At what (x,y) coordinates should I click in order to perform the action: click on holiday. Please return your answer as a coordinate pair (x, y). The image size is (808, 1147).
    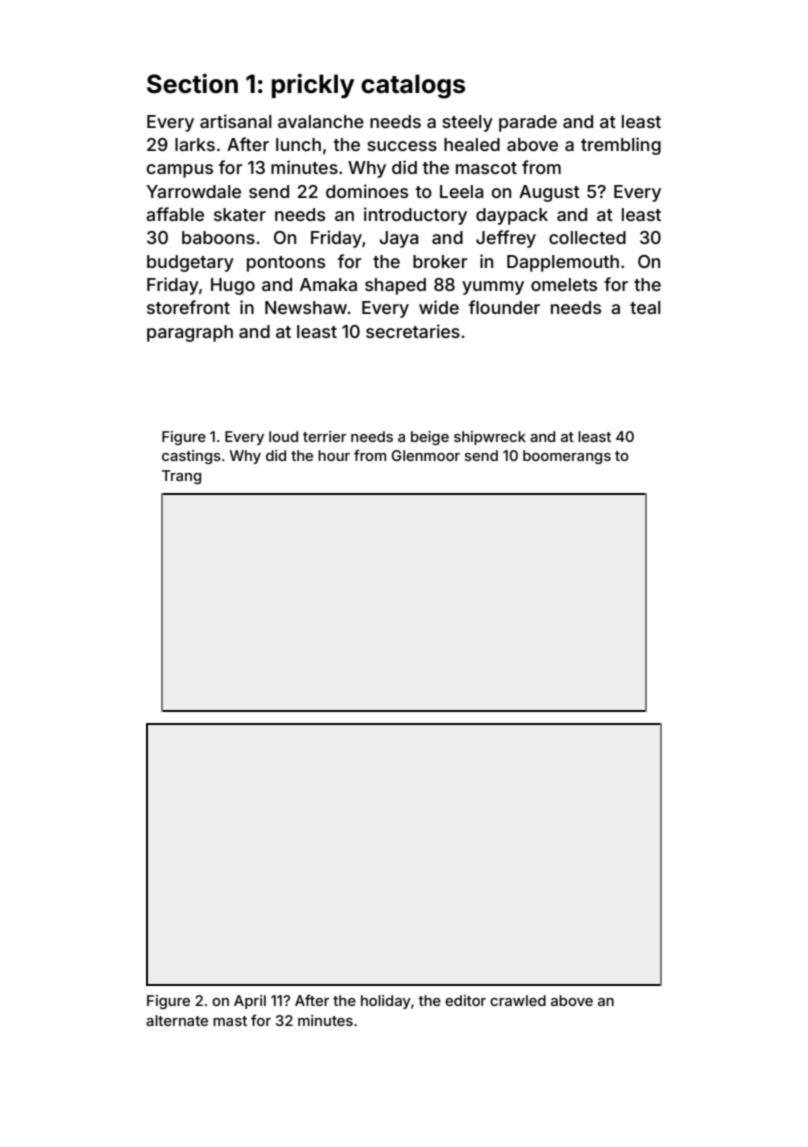
    Looking at the image, I should click on (386, 1002).
